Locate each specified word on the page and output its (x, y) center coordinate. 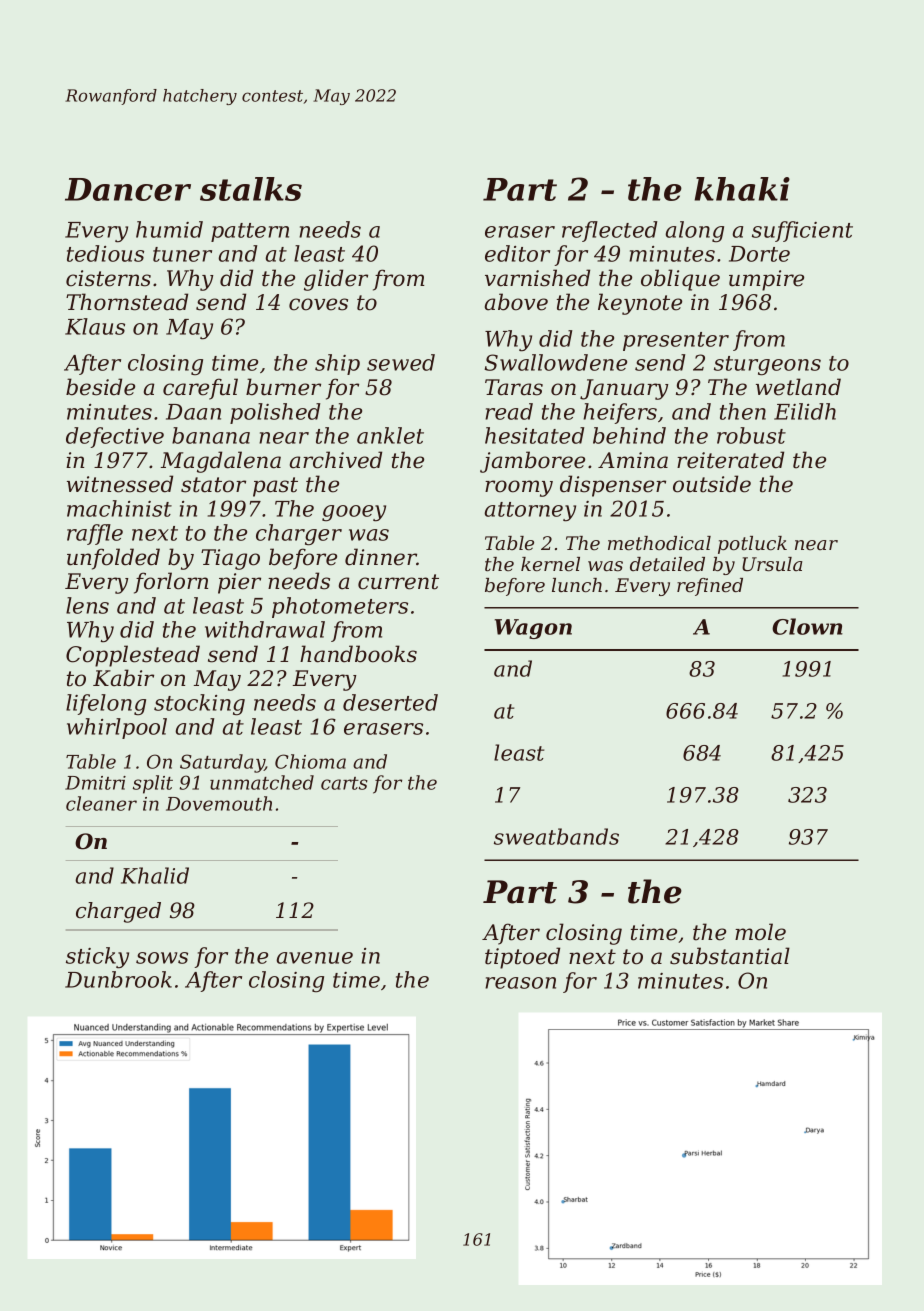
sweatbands (556, 836)
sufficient (802, 231)
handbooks (358, 654)
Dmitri (95, 783)
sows (162, 958)
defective (115, 437)
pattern (250, 232)
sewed (401, 362)
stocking (199, 705)
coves (318, 304)
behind (629, 435)
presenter (676, 341)
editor (517, 253)
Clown (807, 626)
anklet (390, 435)
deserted (390, 702)
